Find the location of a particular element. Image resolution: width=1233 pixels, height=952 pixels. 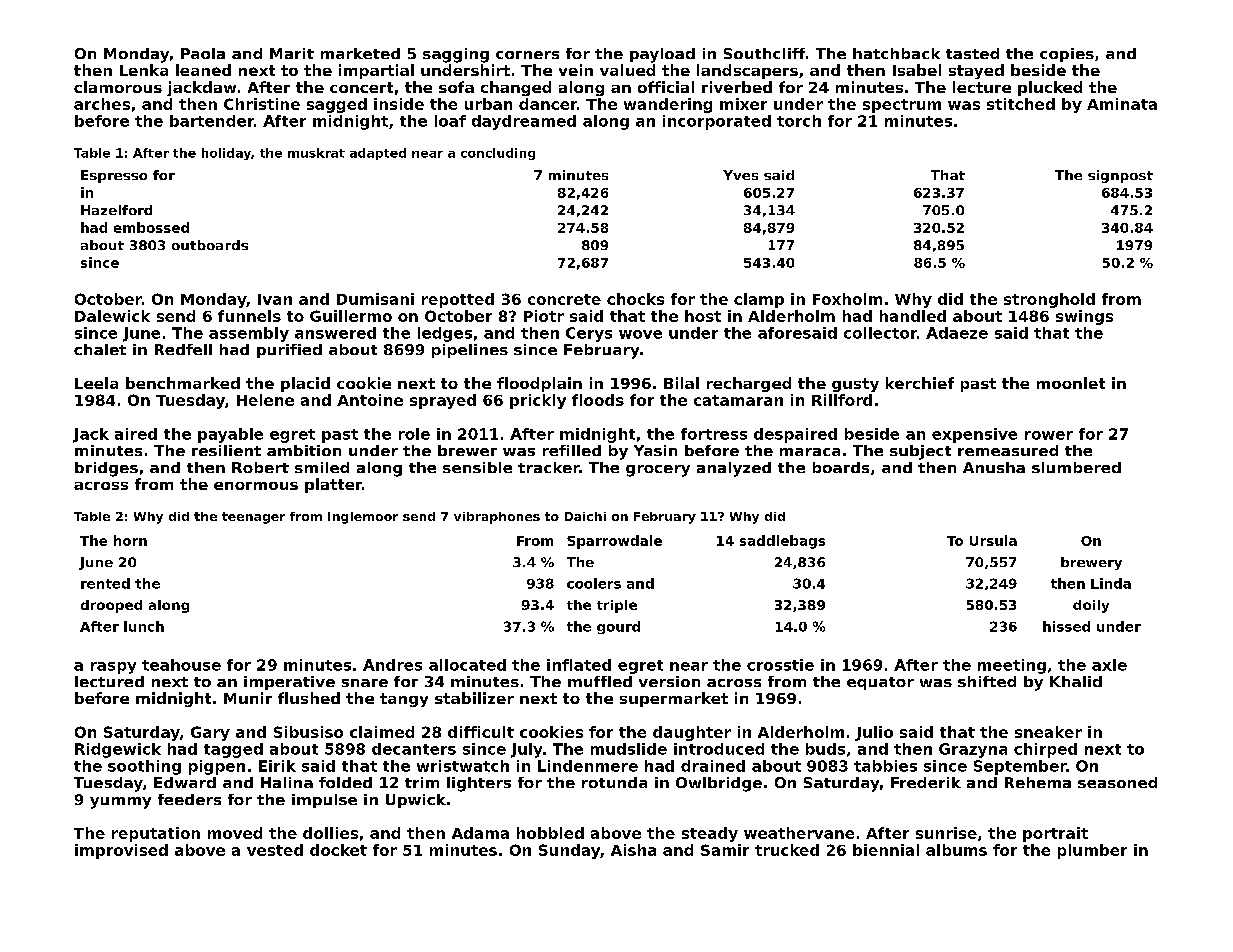

moonlet is located at coordinates (1071, 383).
